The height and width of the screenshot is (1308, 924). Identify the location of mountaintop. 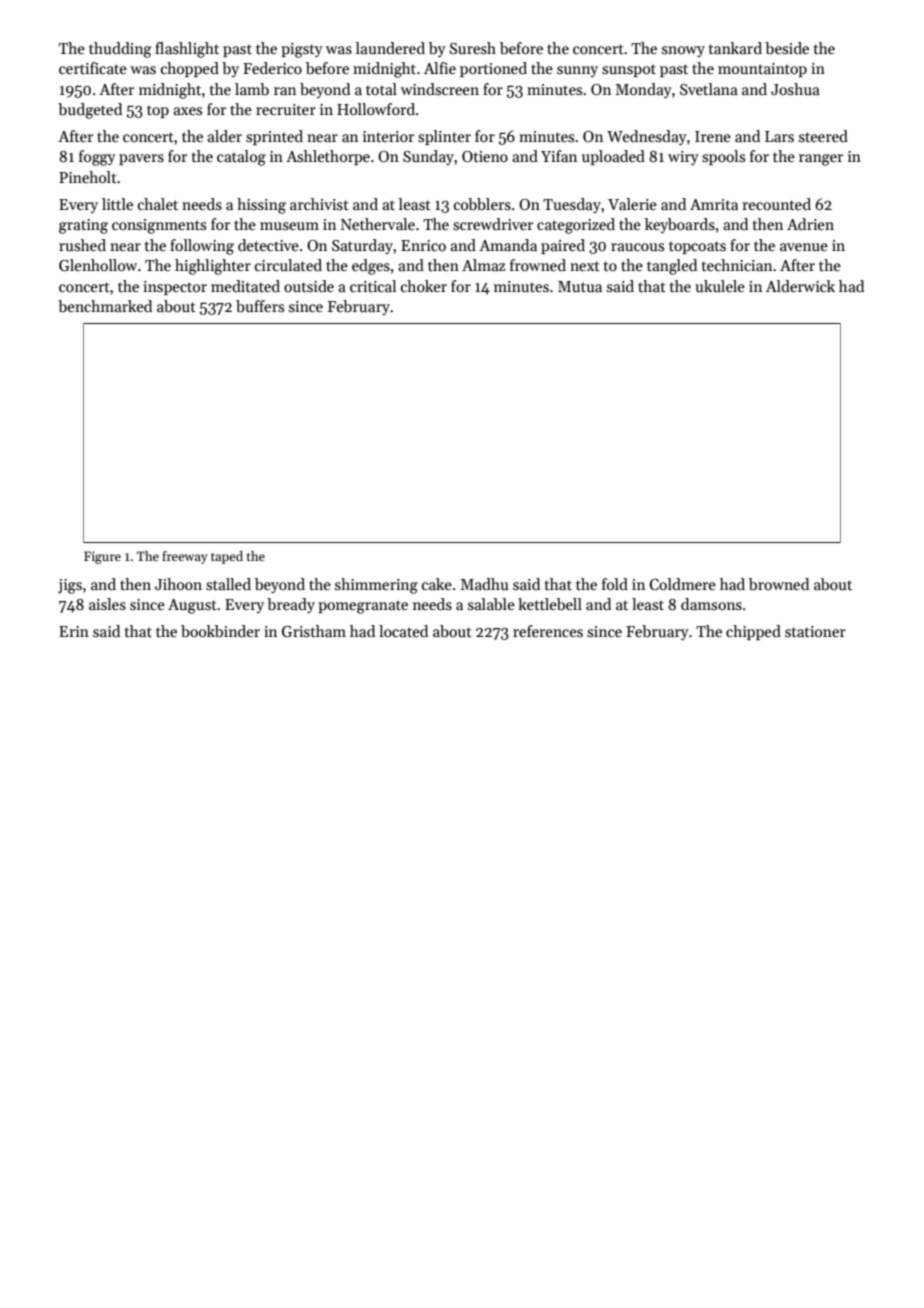
(762, 70).
